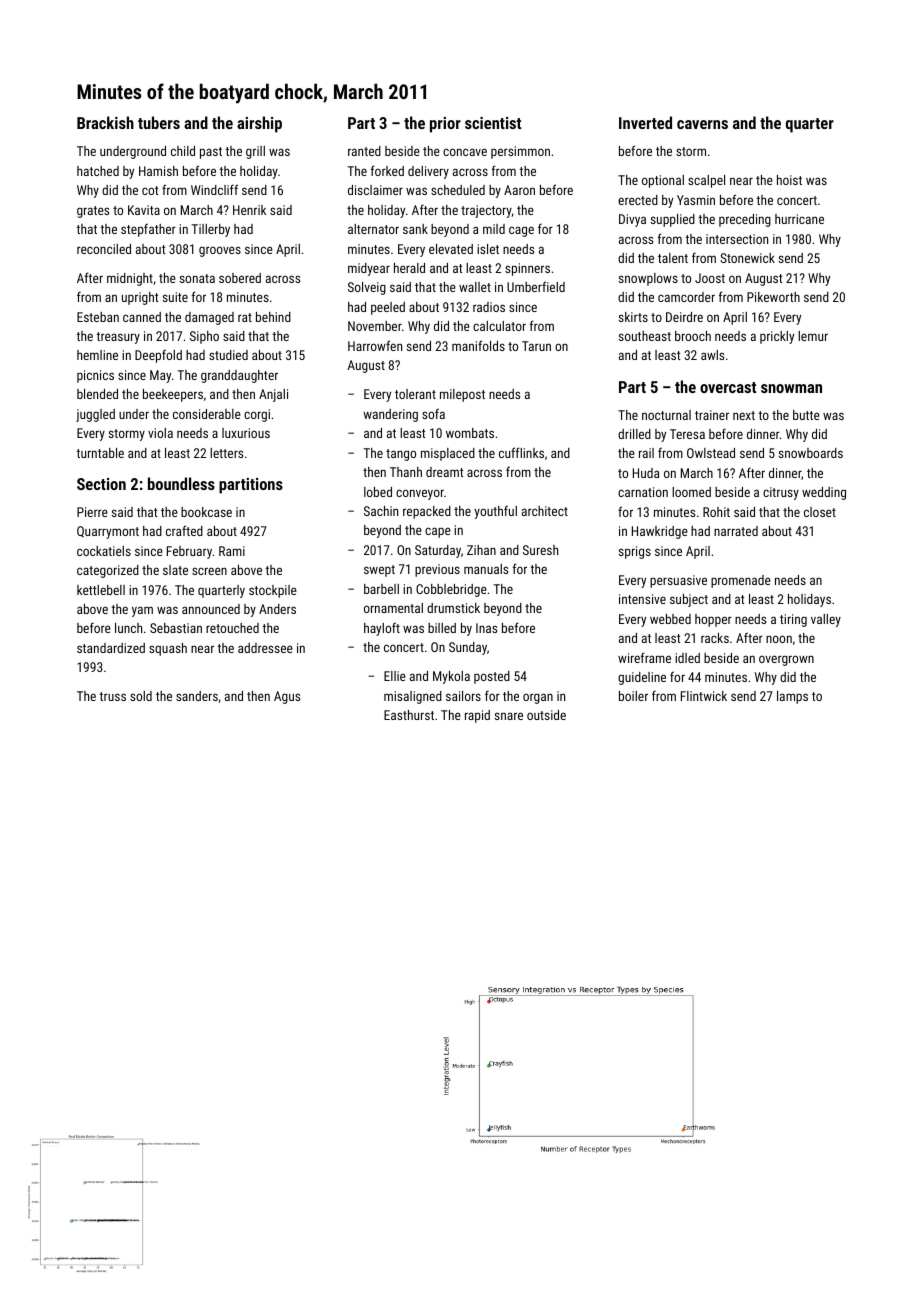 The image size is (924, 1308). What do you see at coordinates (536, 286) in the screenshot?
I see `Umberfield` at bounding box center [536, 286].
